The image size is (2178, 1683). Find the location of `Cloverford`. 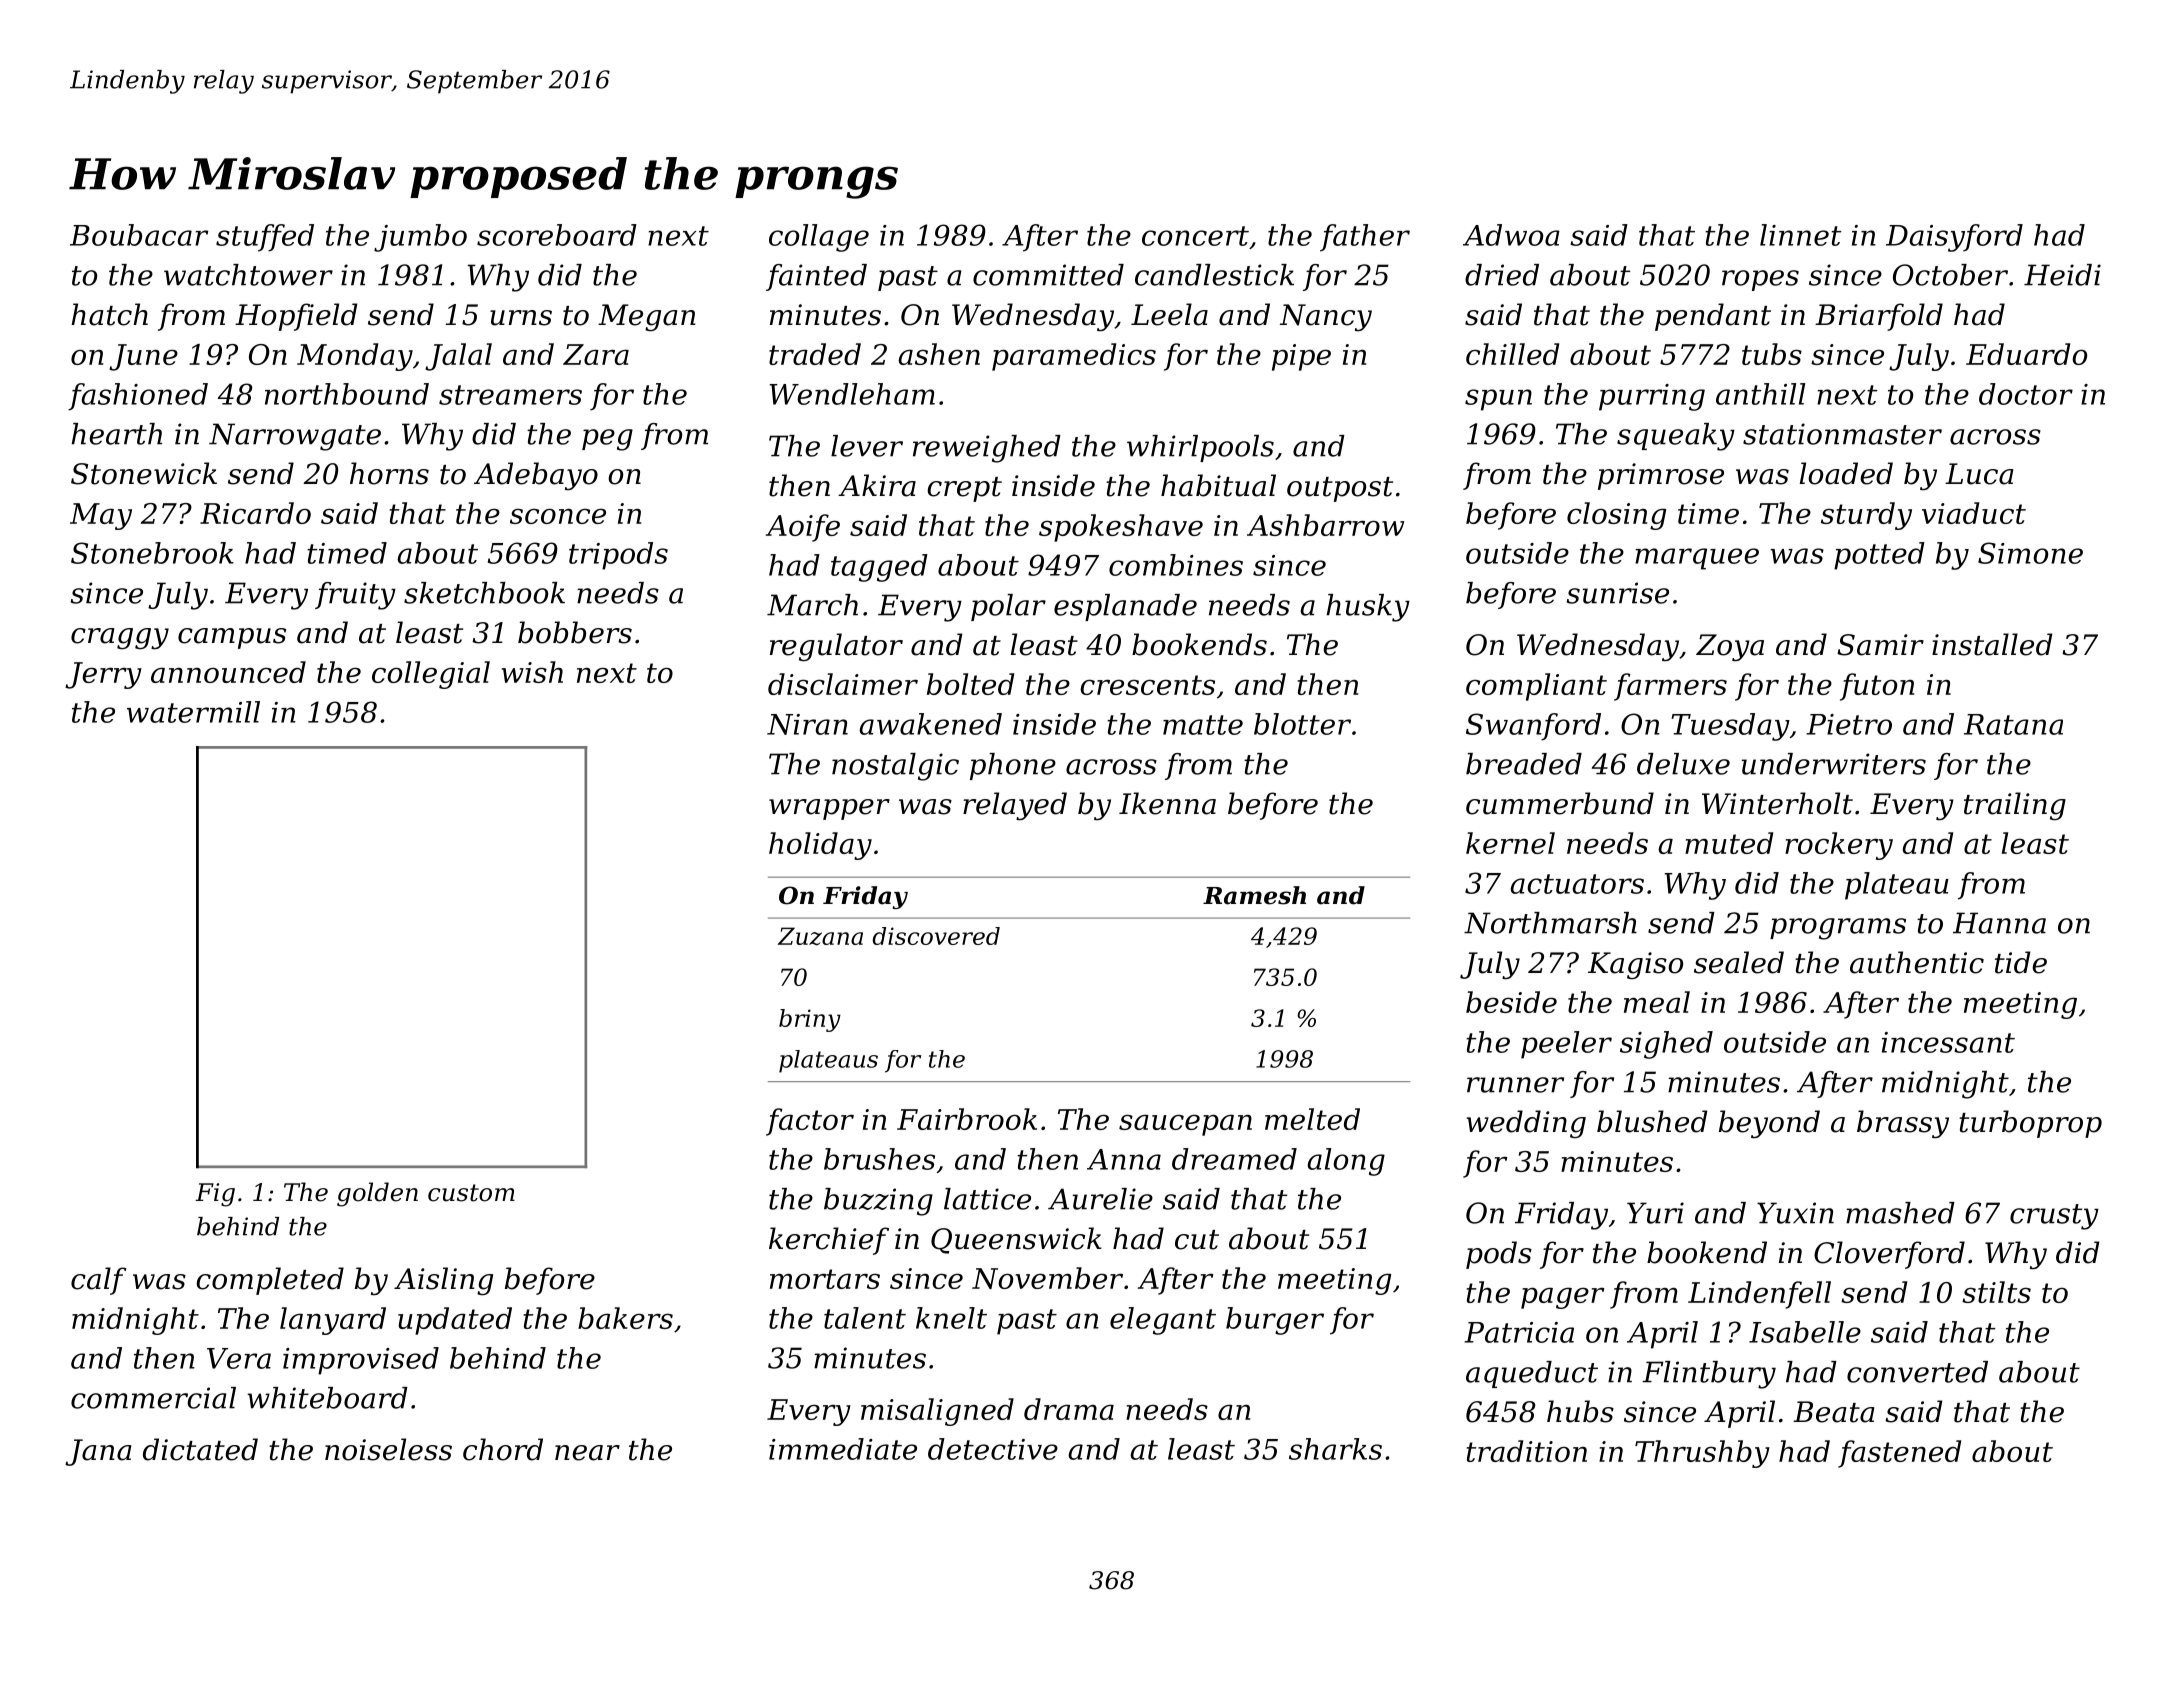

Cloverford is located at coordinates (1889, 1255).
